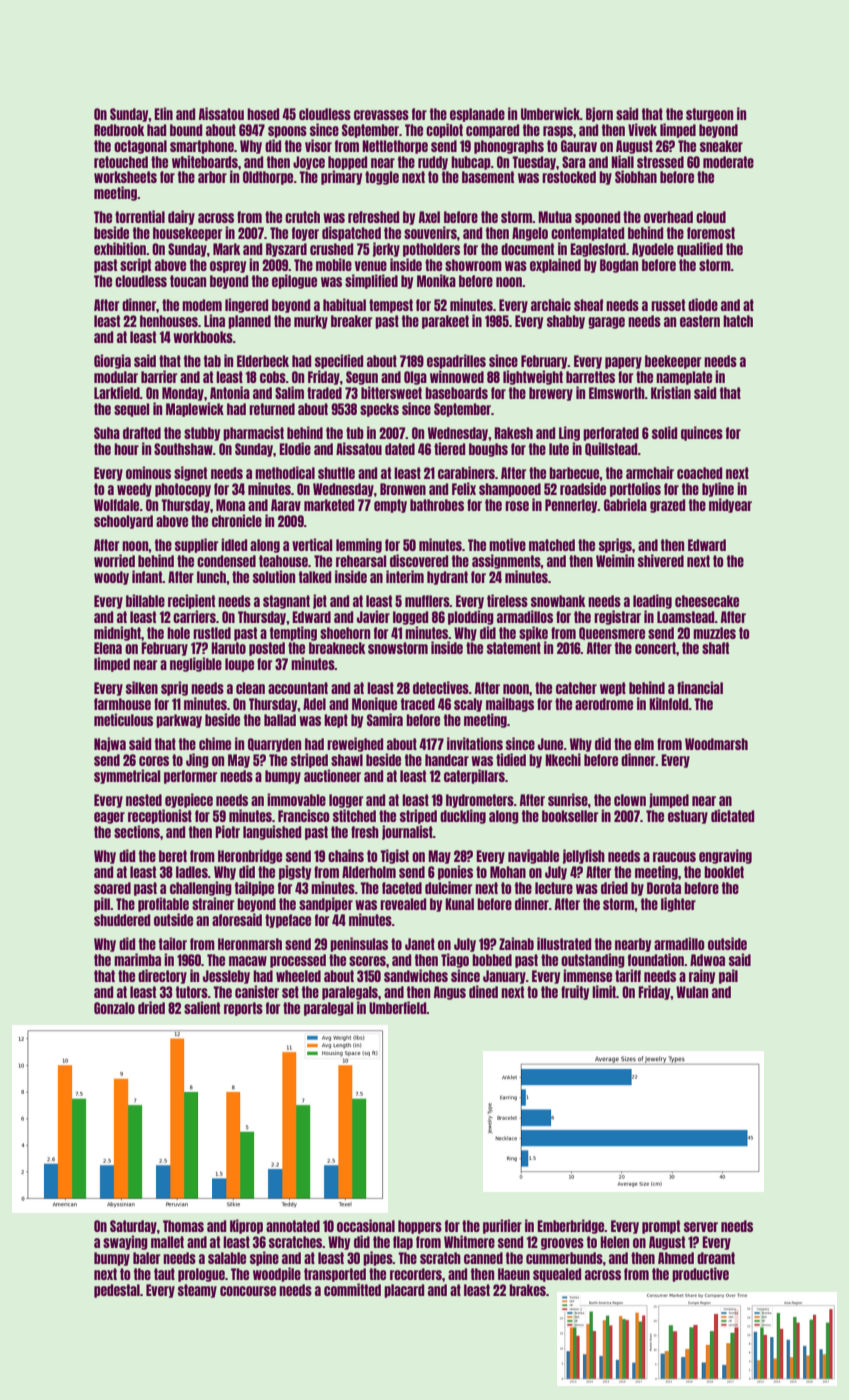 The height and width of the page is (1400, 849). I want to click on crevasses, so click(381, 115).
